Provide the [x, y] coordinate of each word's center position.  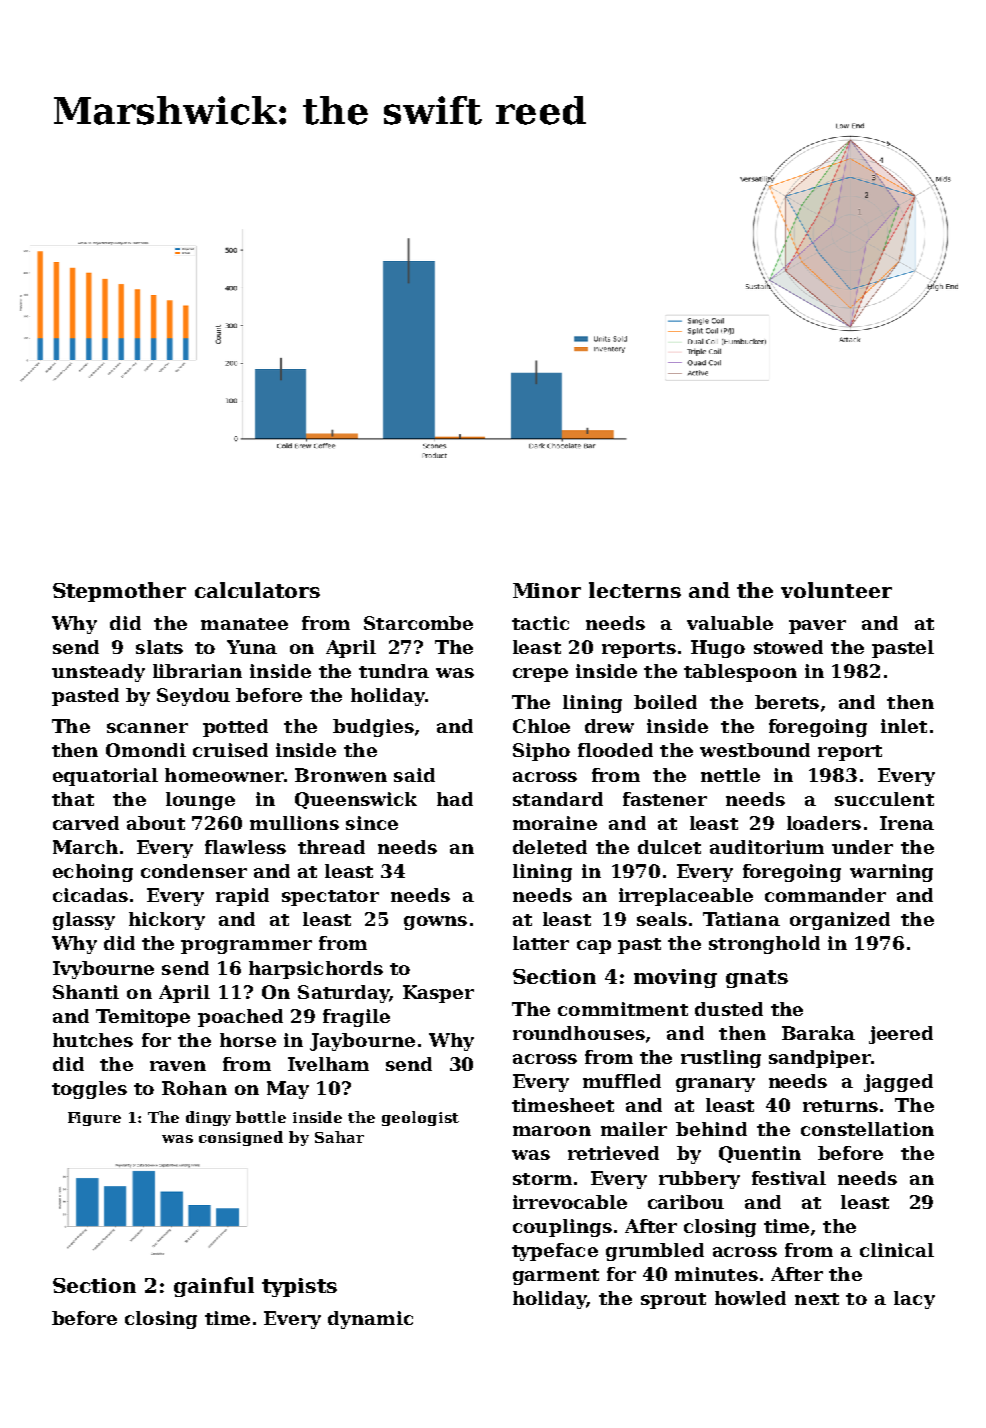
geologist [420, 1118]
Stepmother [119, 592]
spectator [330, 898]
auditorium [767, 847]
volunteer [836, 590]
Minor [547, 590]
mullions [294, 823]
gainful [214, 1287]
